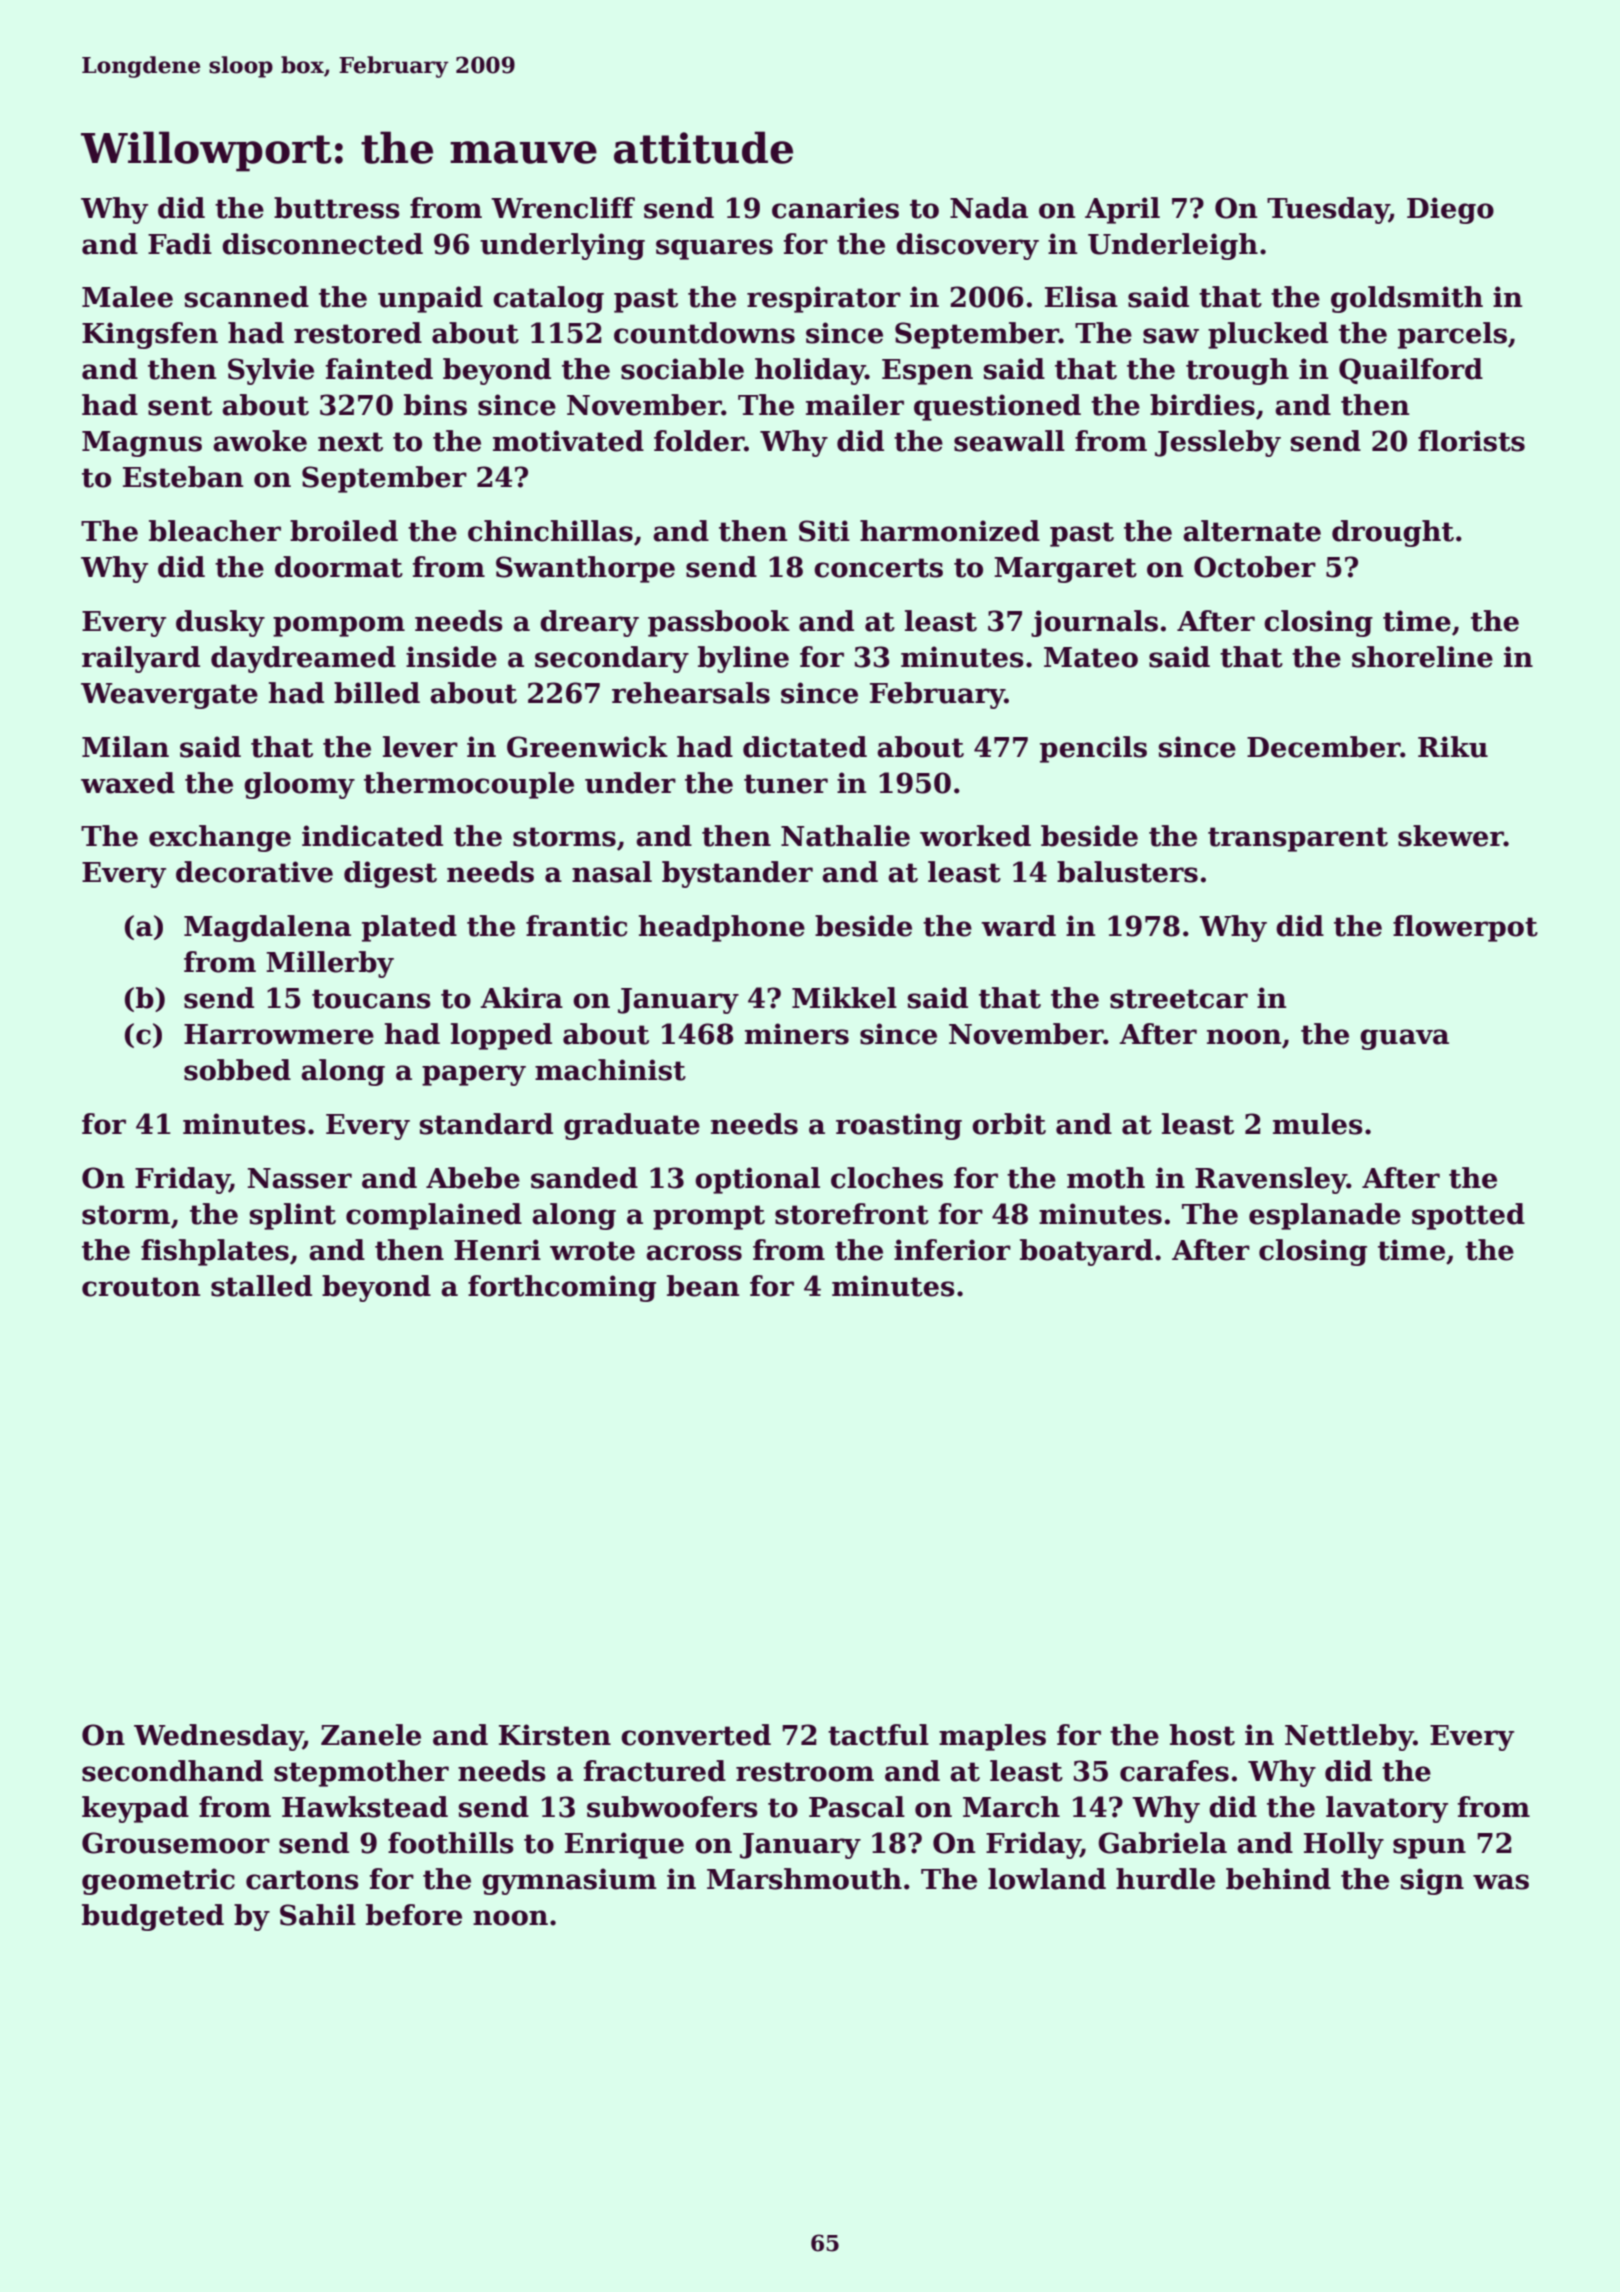 The width and height of the image is (1620, 2292). Describe the element at coordinates (237, 1070) in the image. I see `sobbed` at that location.
